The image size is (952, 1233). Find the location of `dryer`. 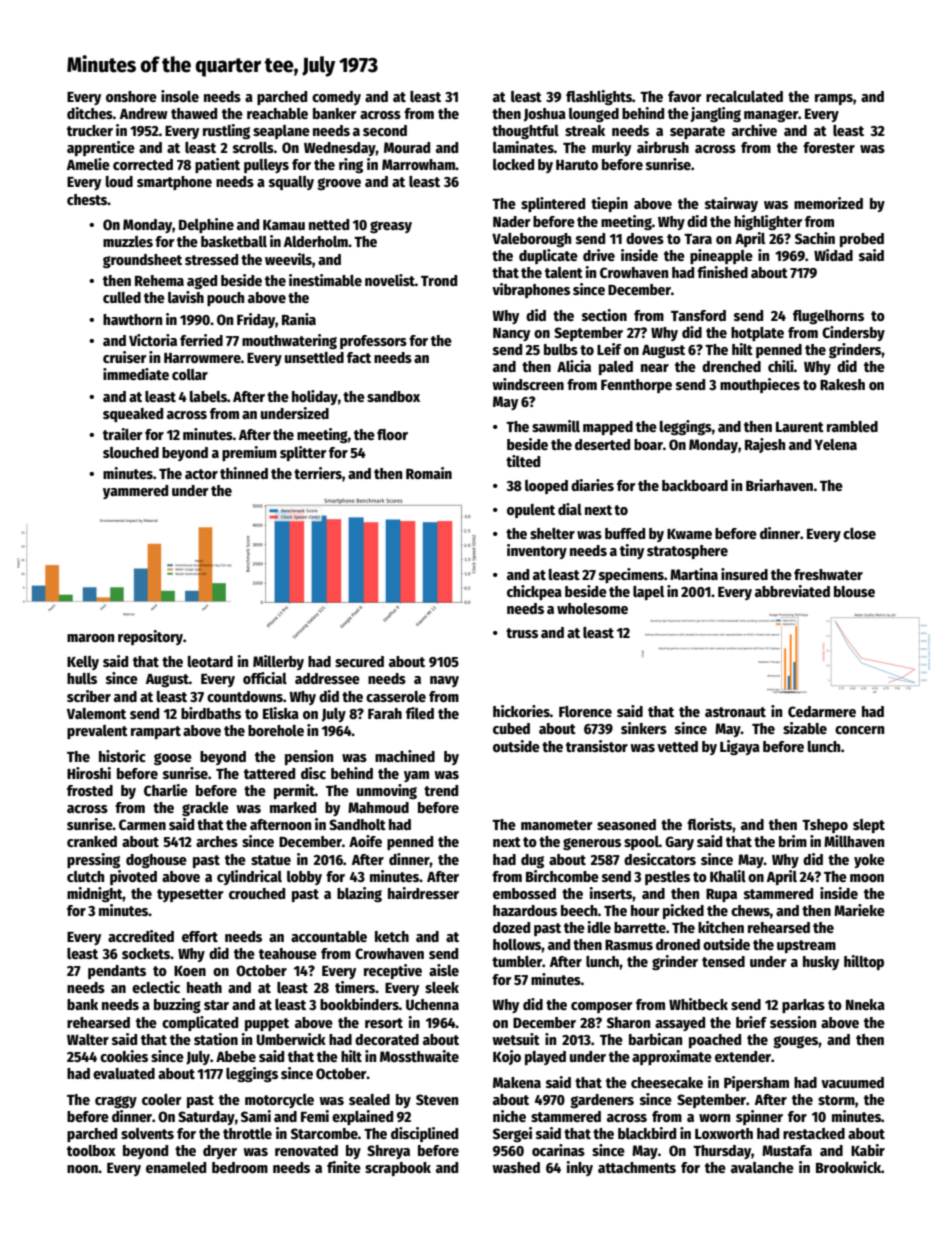

dryer is located at coordinates (220, 1152).
